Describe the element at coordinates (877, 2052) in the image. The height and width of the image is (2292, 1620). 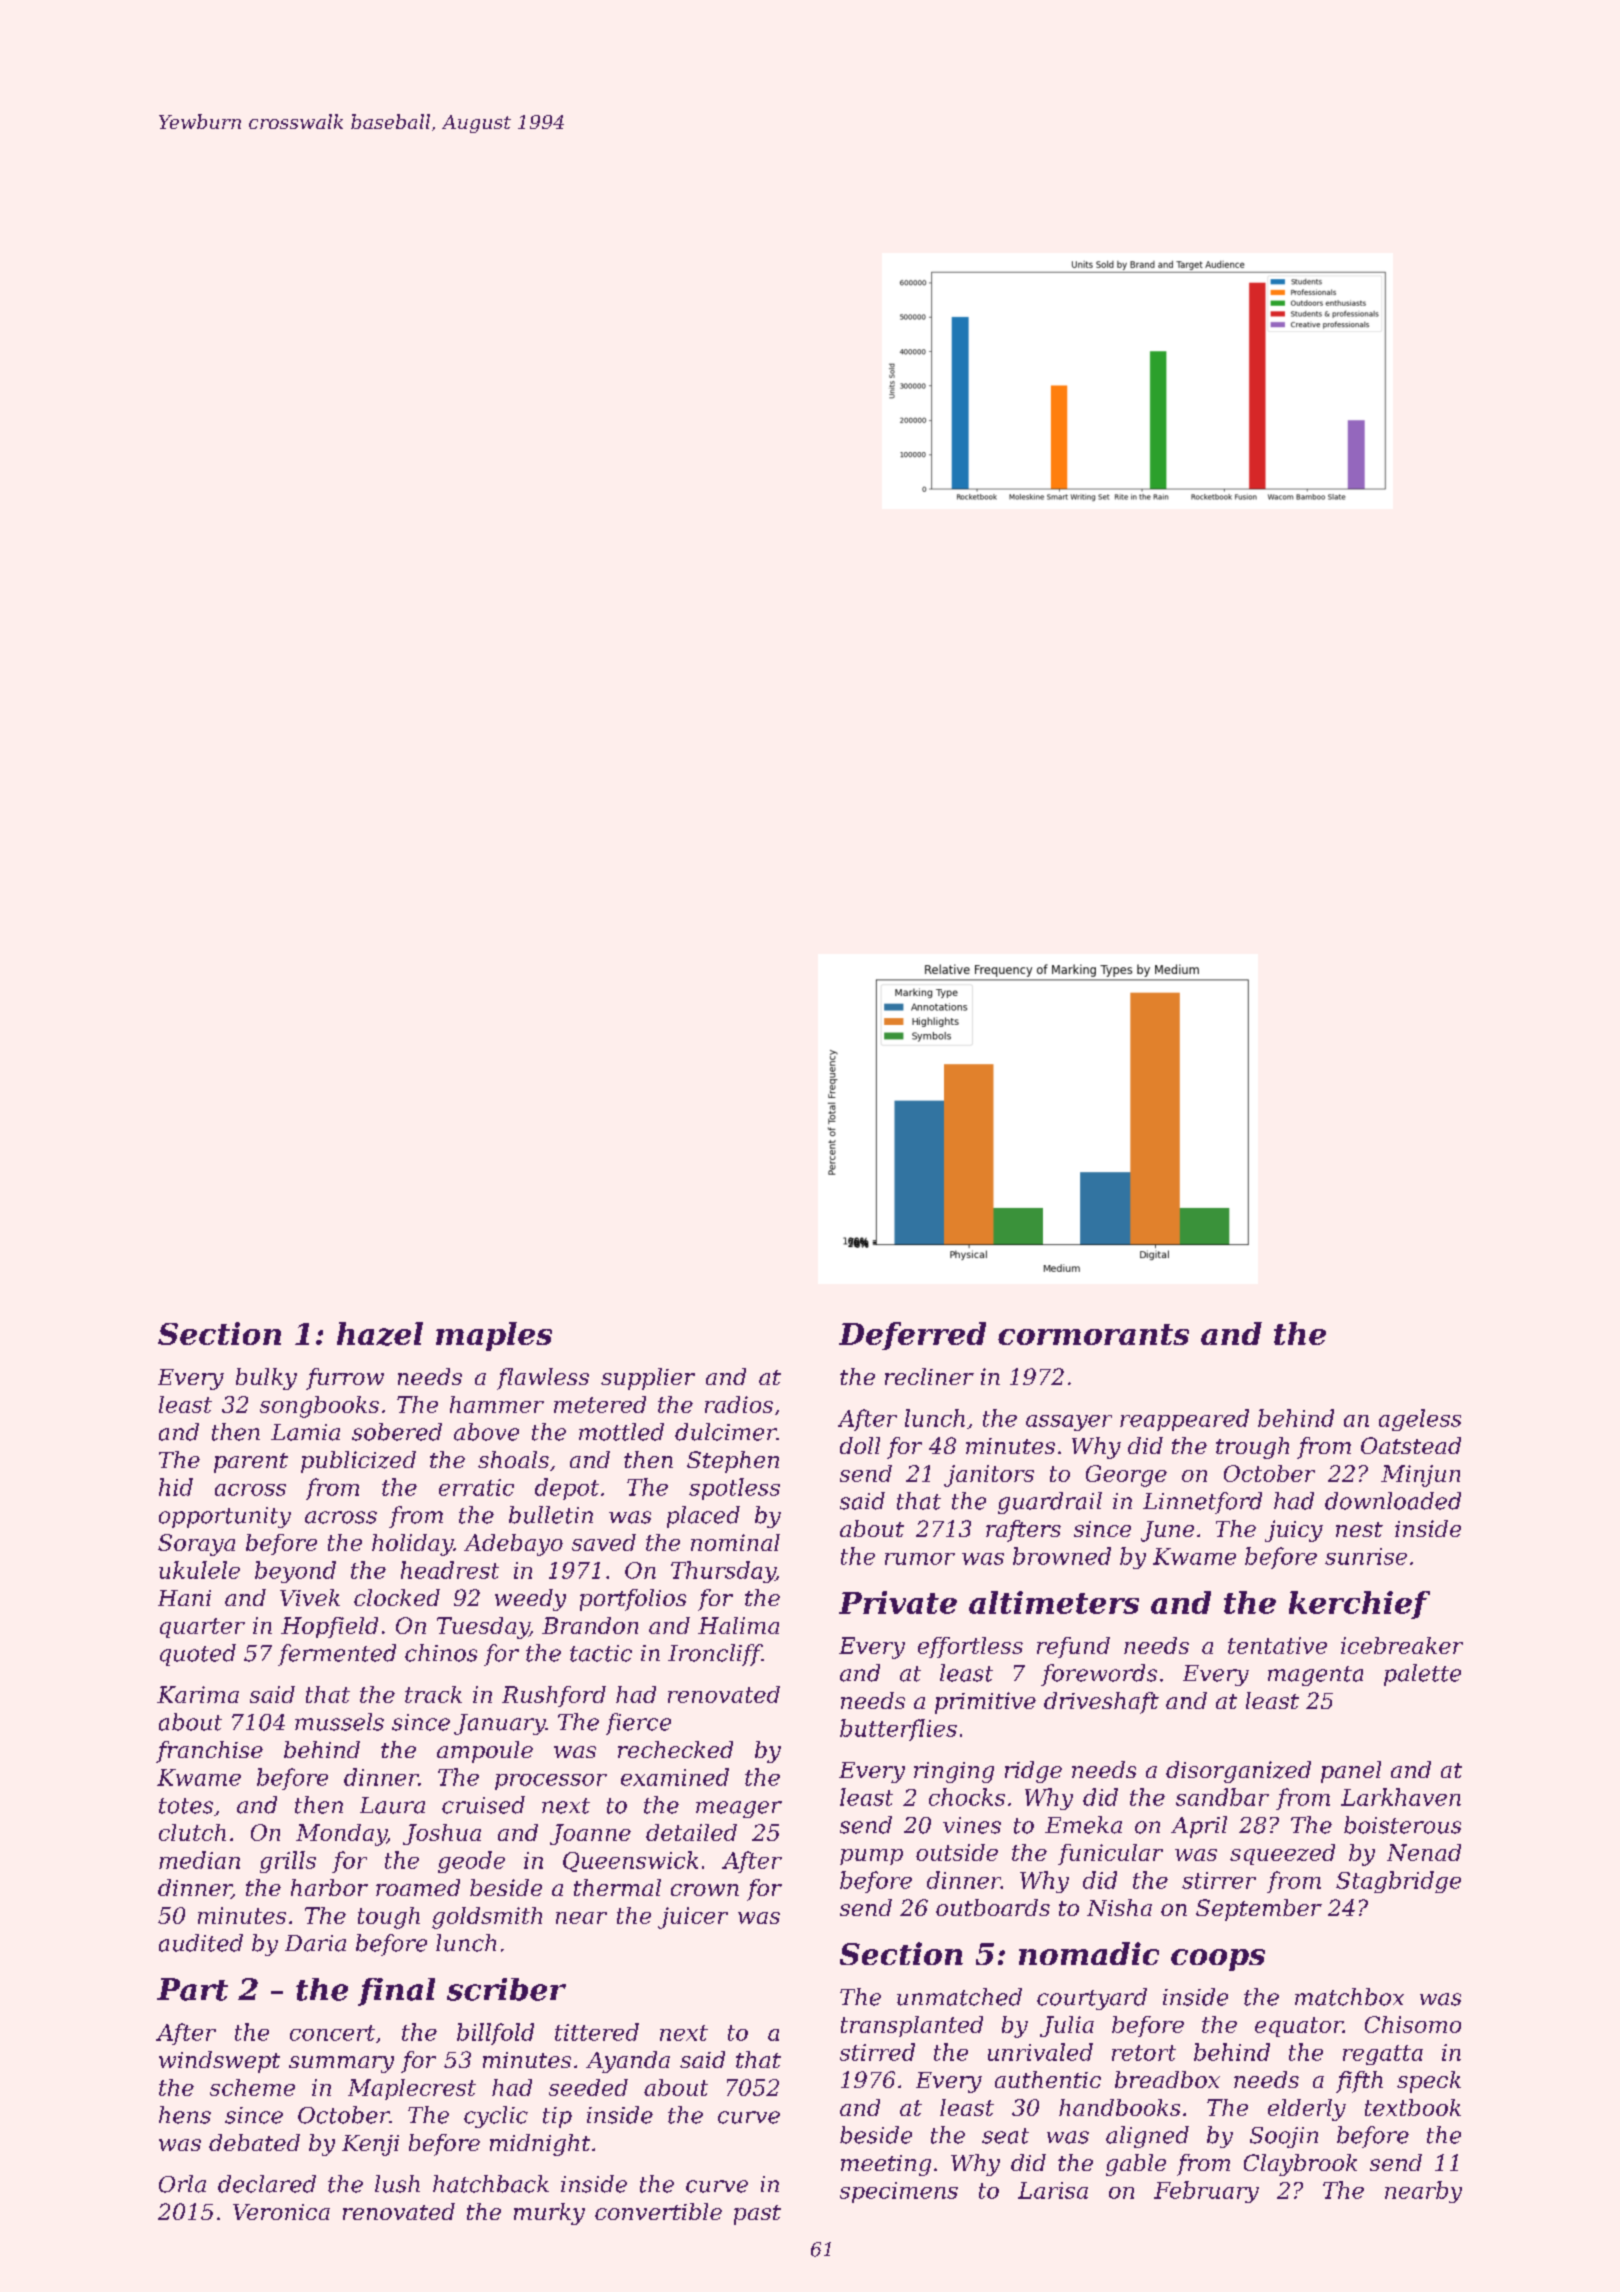
I see `stirred` at that location.
